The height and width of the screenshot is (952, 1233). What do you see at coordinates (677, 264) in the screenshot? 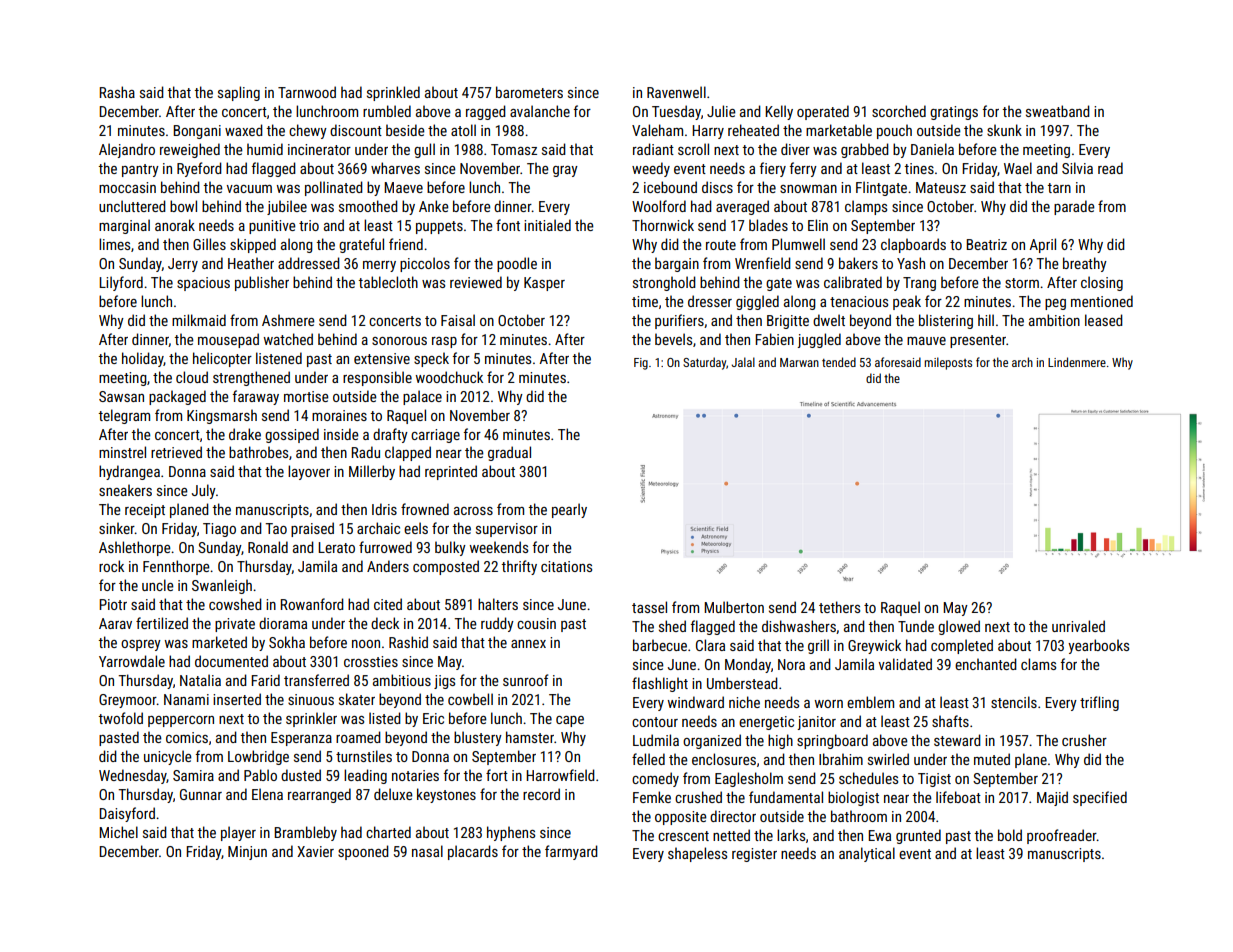
I see `bargain` at bounding box center [677, 264].
